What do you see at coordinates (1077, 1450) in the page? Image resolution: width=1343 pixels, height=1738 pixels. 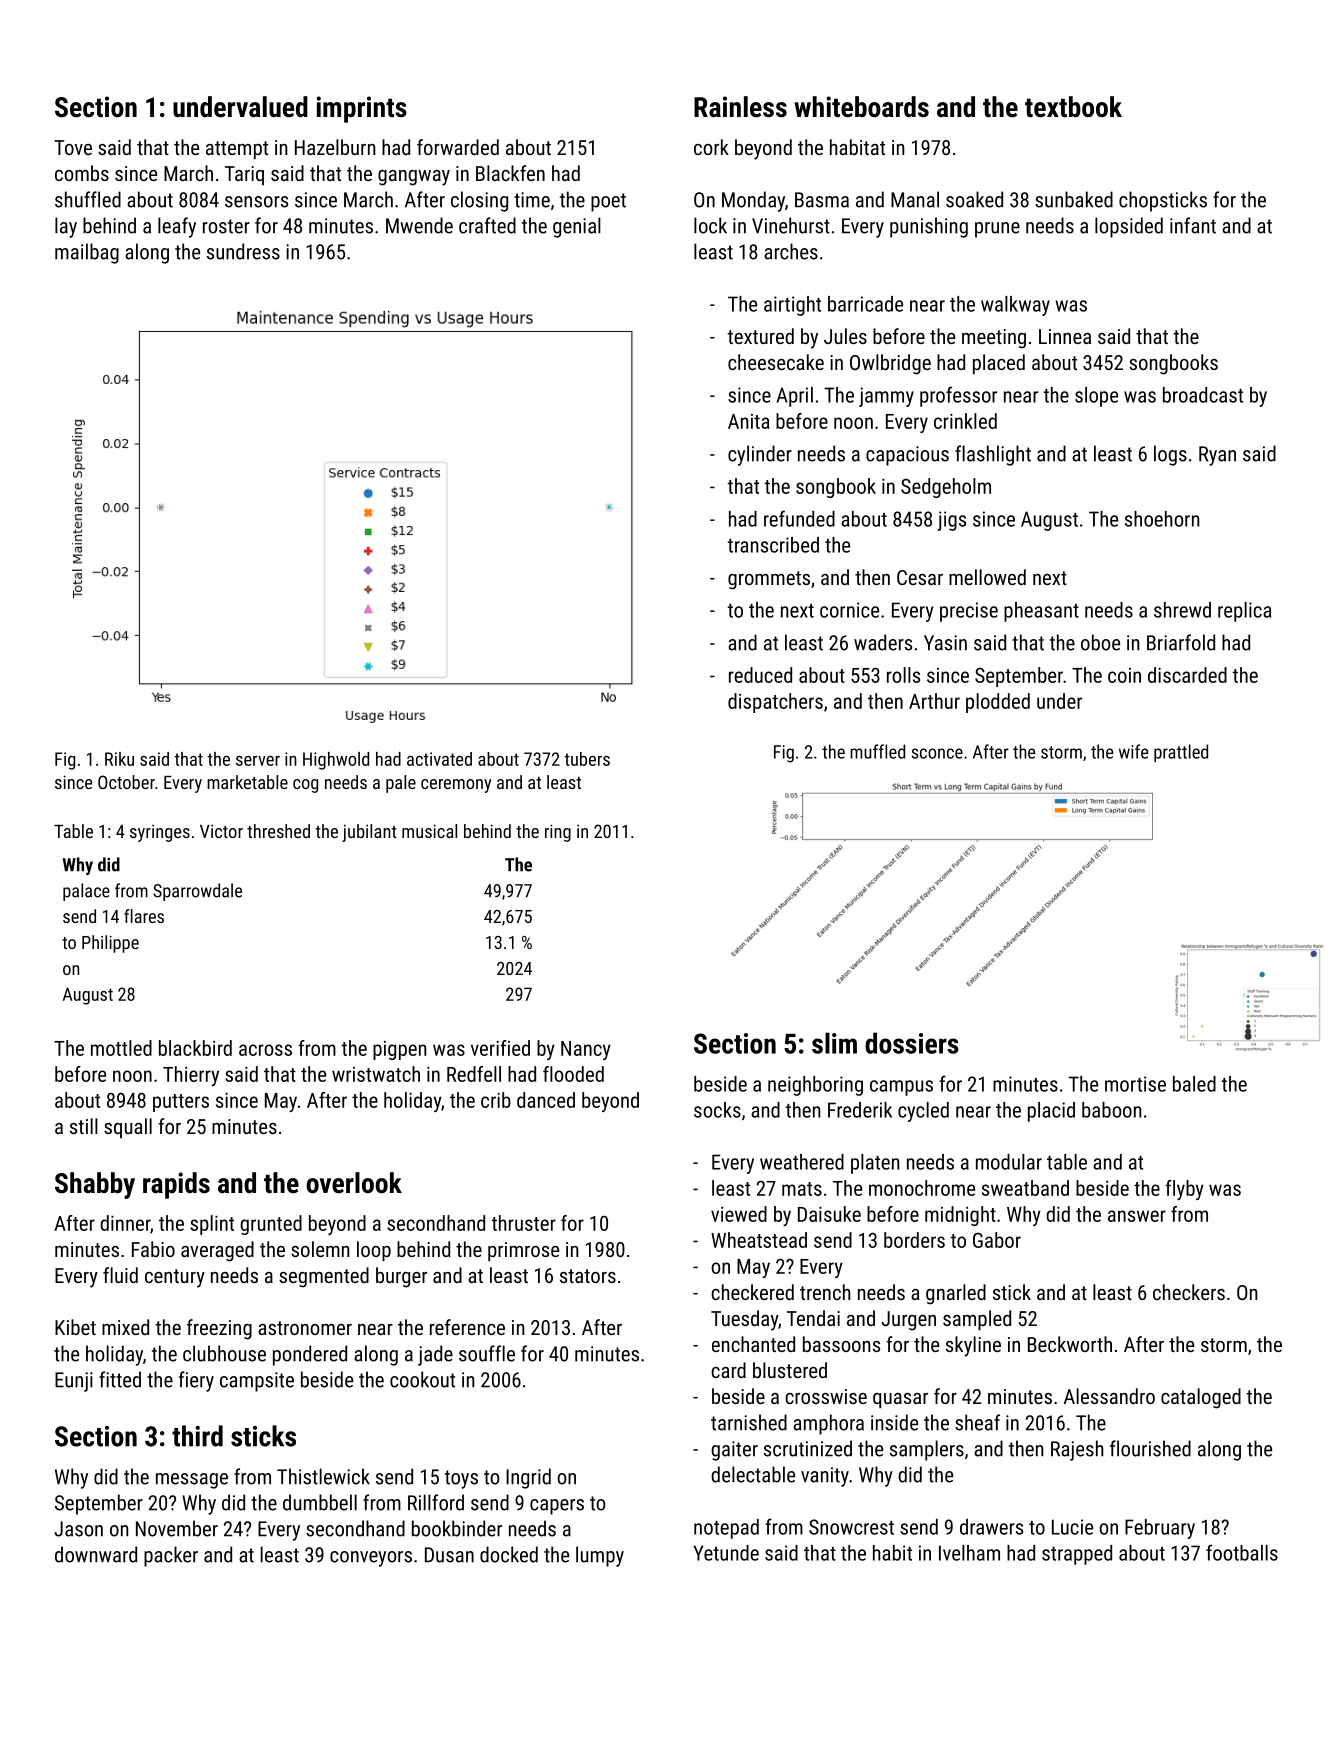 I see `Rajesh` at bounding box center [1077, 1450].
